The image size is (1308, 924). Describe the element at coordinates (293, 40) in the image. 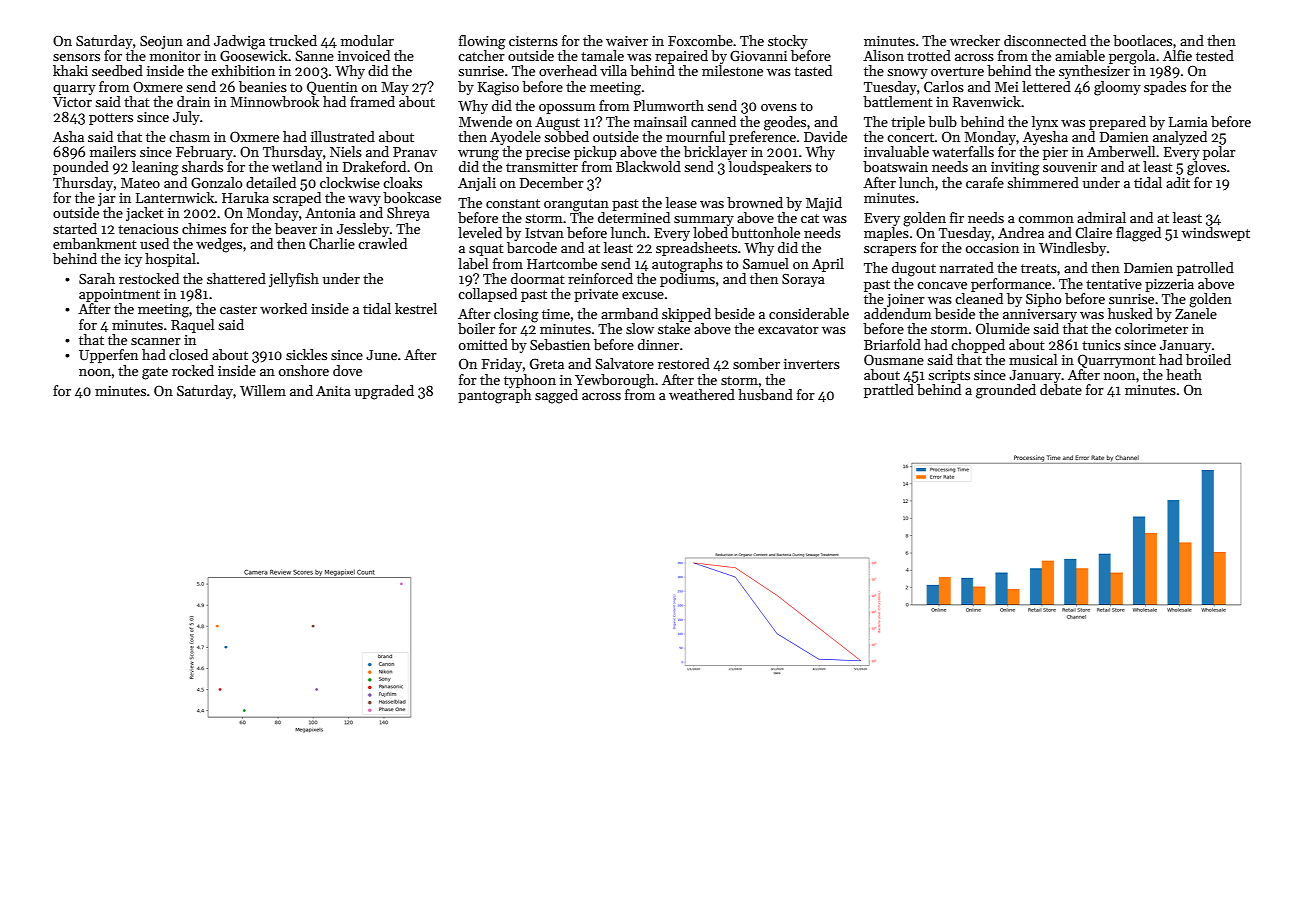

I see `trucked` at that location.
